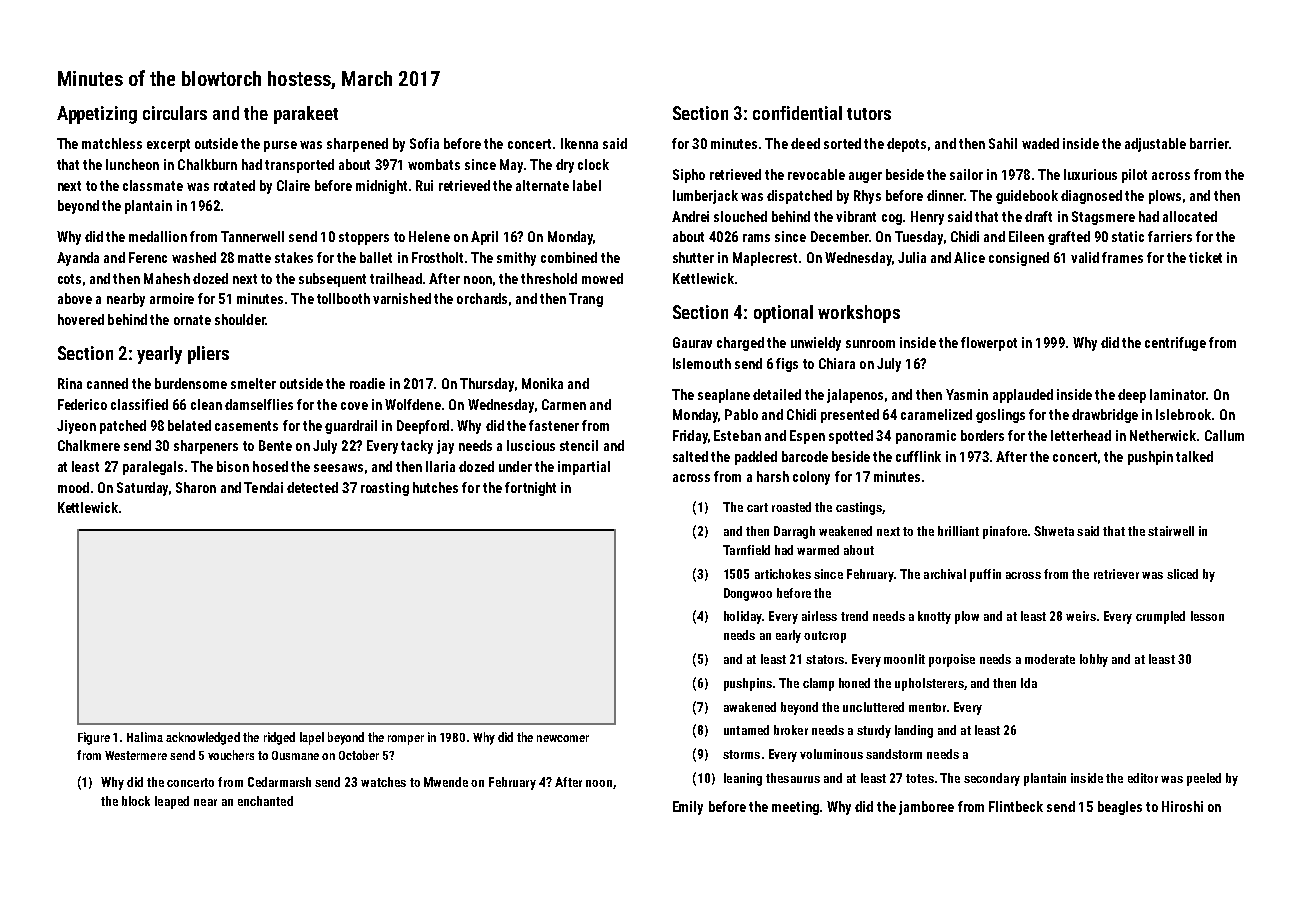  Describe the element at coordinates (367, 383) in the screenshot. I see `roadie` at that location.
